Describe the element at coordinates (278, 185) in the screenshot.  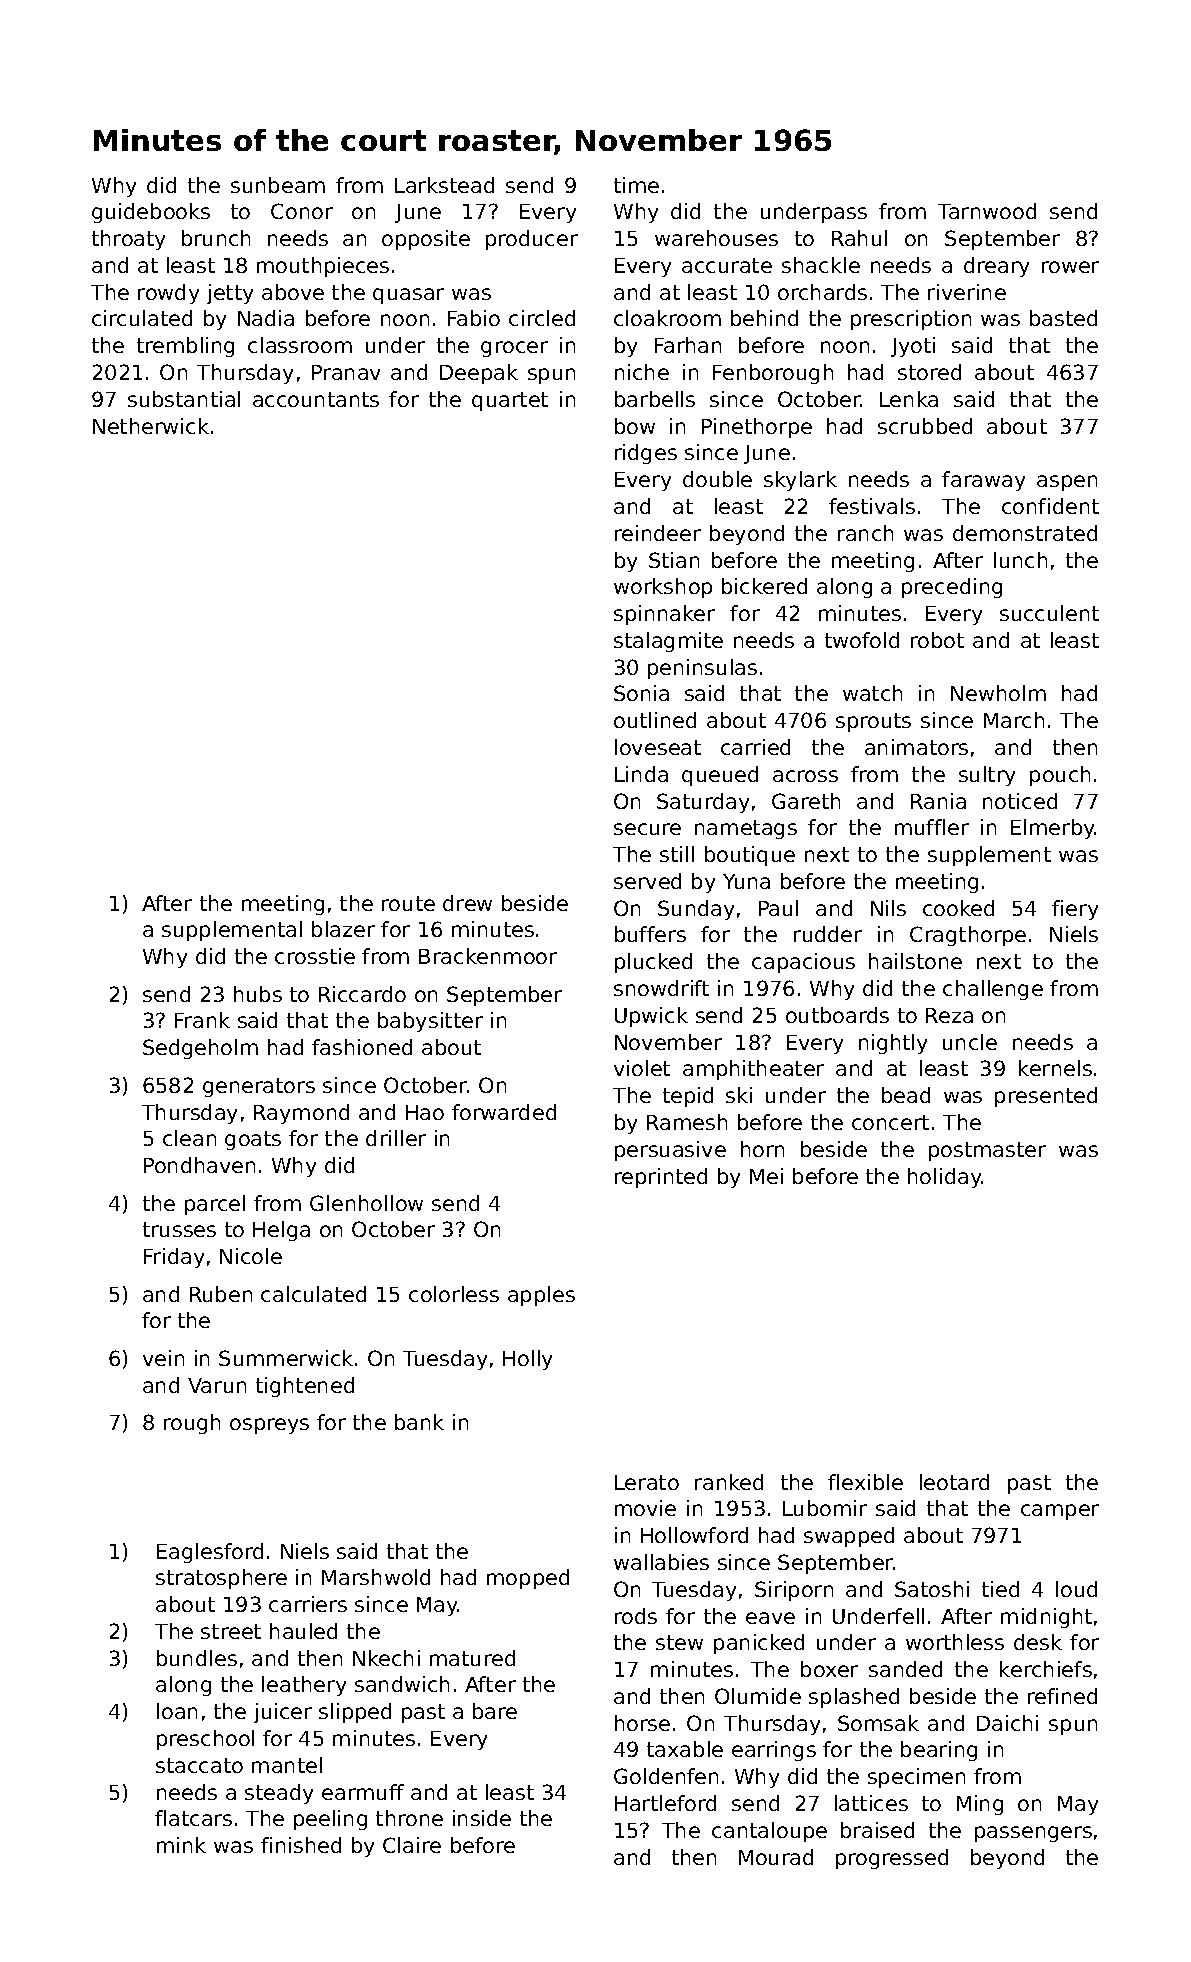
I see `sunbeam` at that location.
